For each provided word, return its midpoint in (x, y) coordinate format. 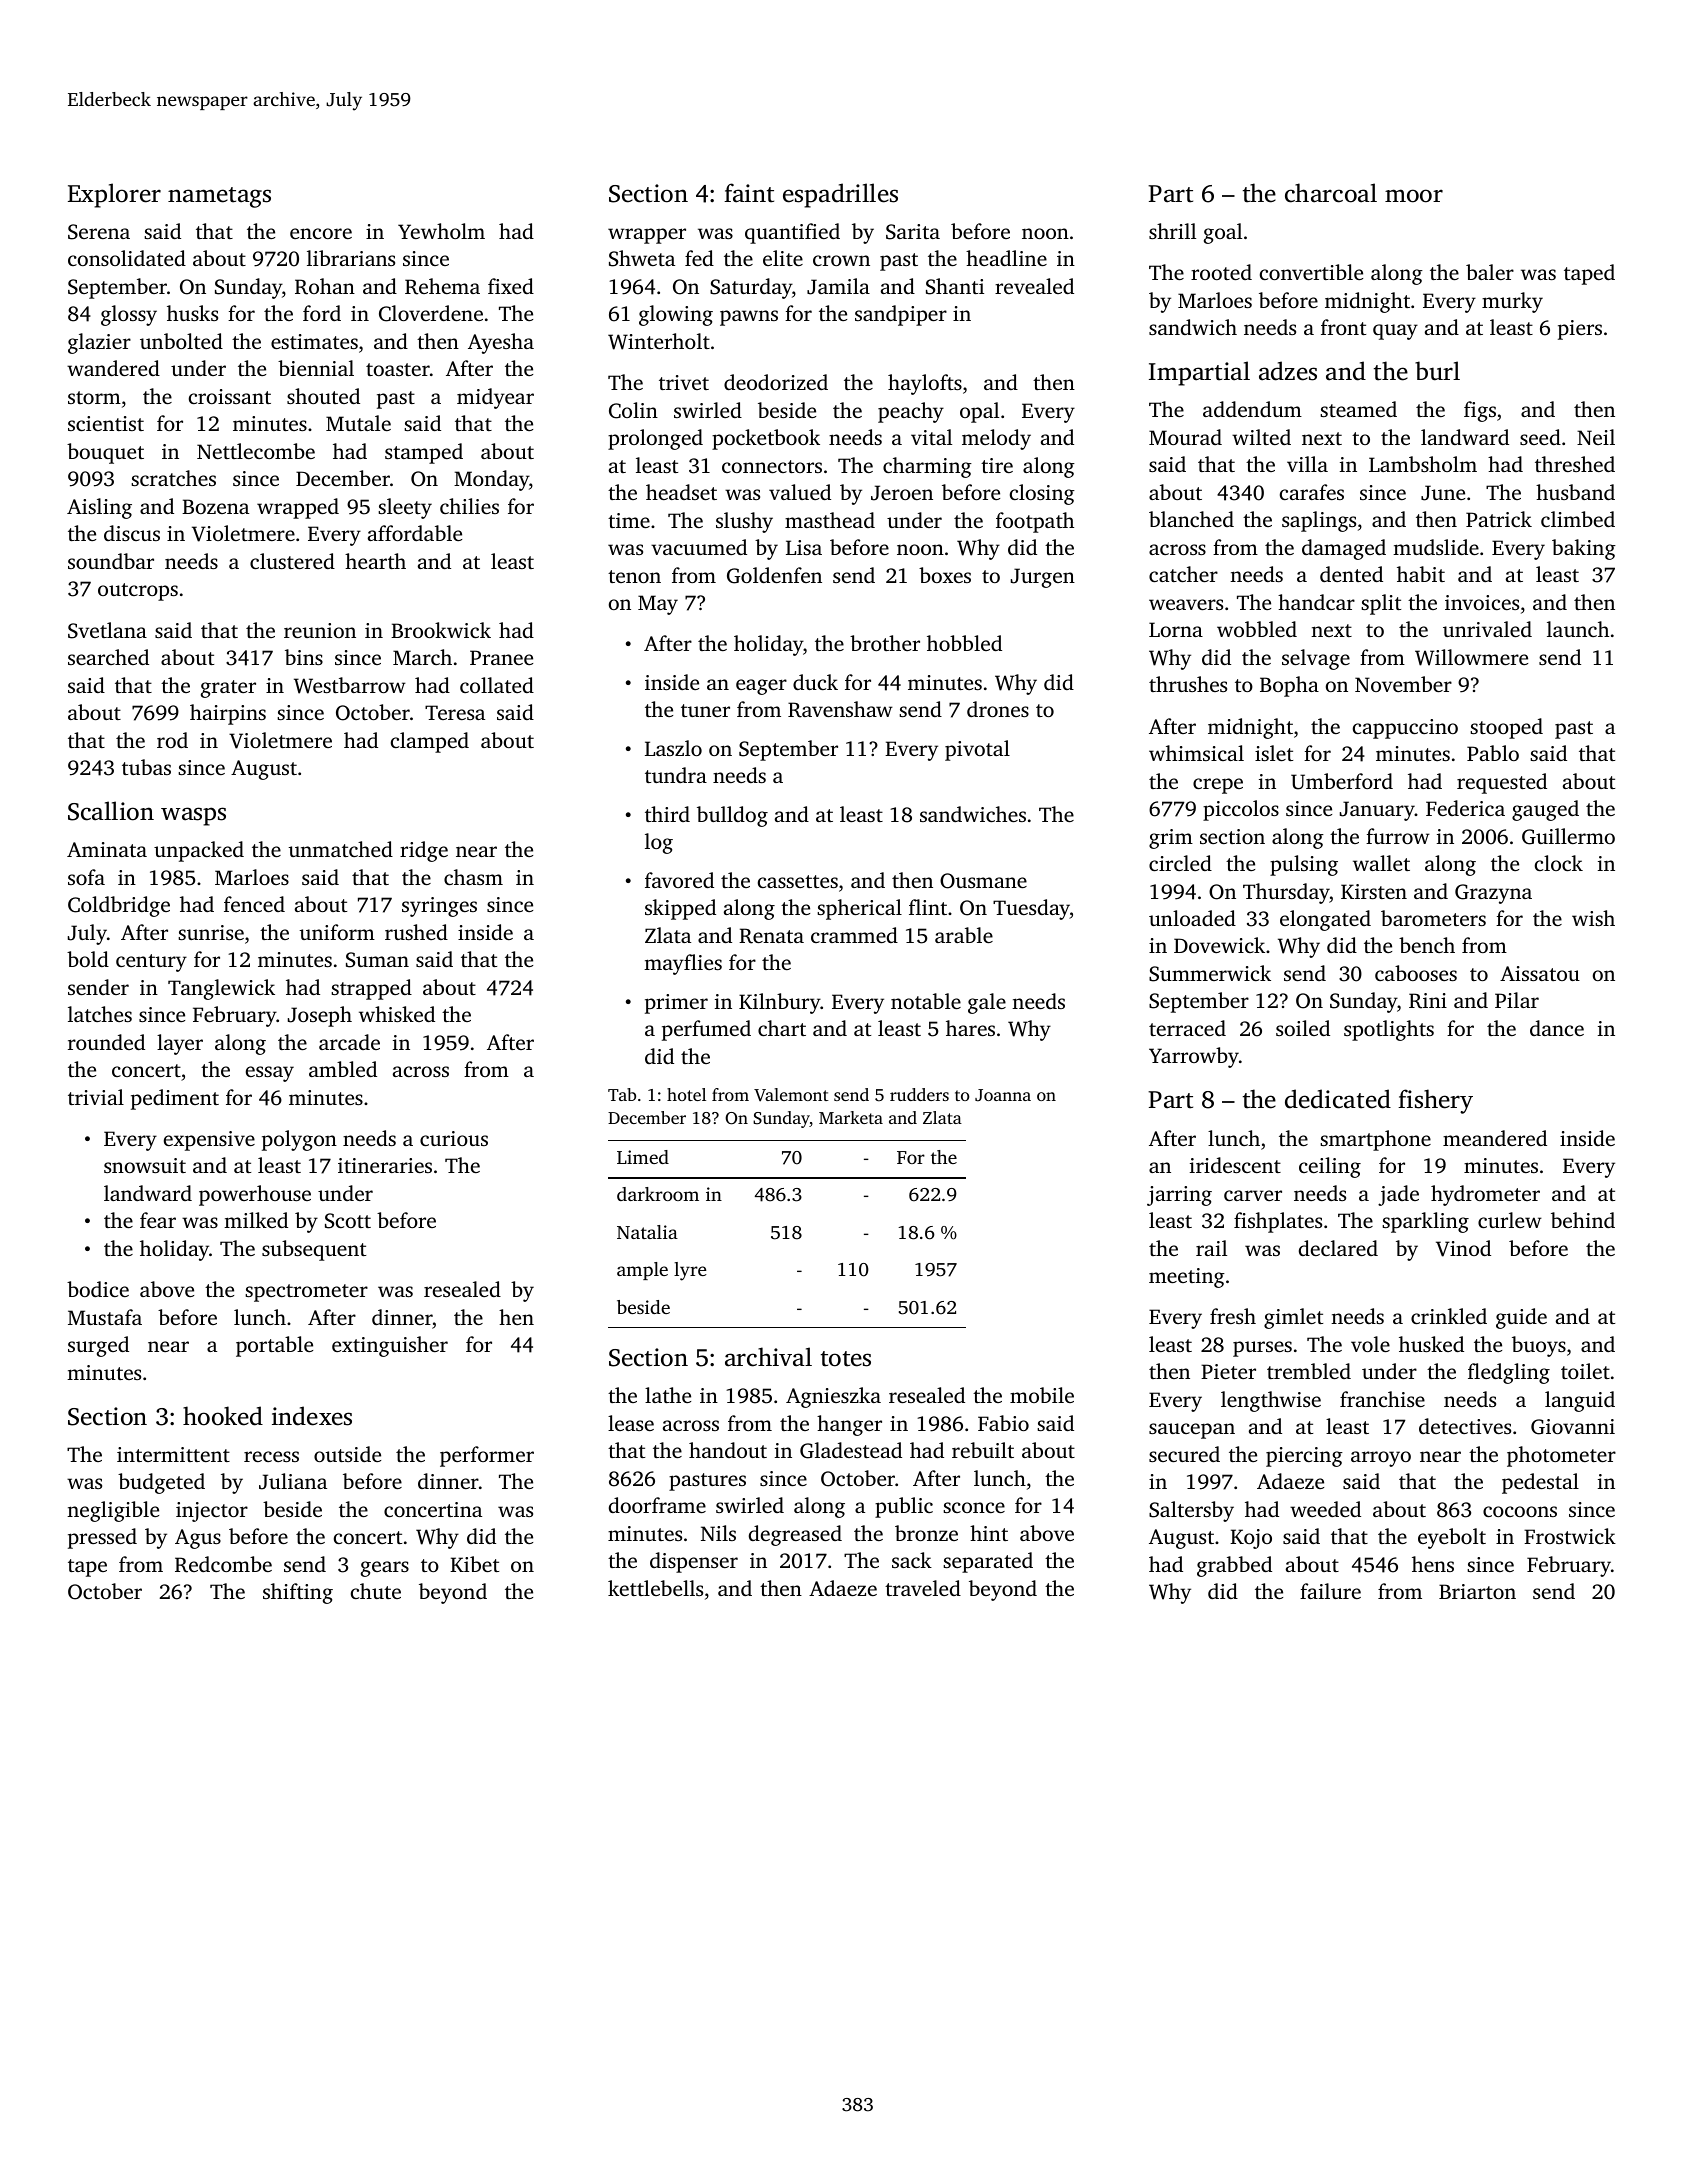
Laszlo (673, 748)
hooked (223, 1416)
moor (1414, 196)
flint (928, 907)
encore (321, 233)
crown (841, 260)
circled (1180, 863)
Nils (718, 1533)
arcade (349, 1042)
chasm (473, 877)
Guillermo (1568, 836)
